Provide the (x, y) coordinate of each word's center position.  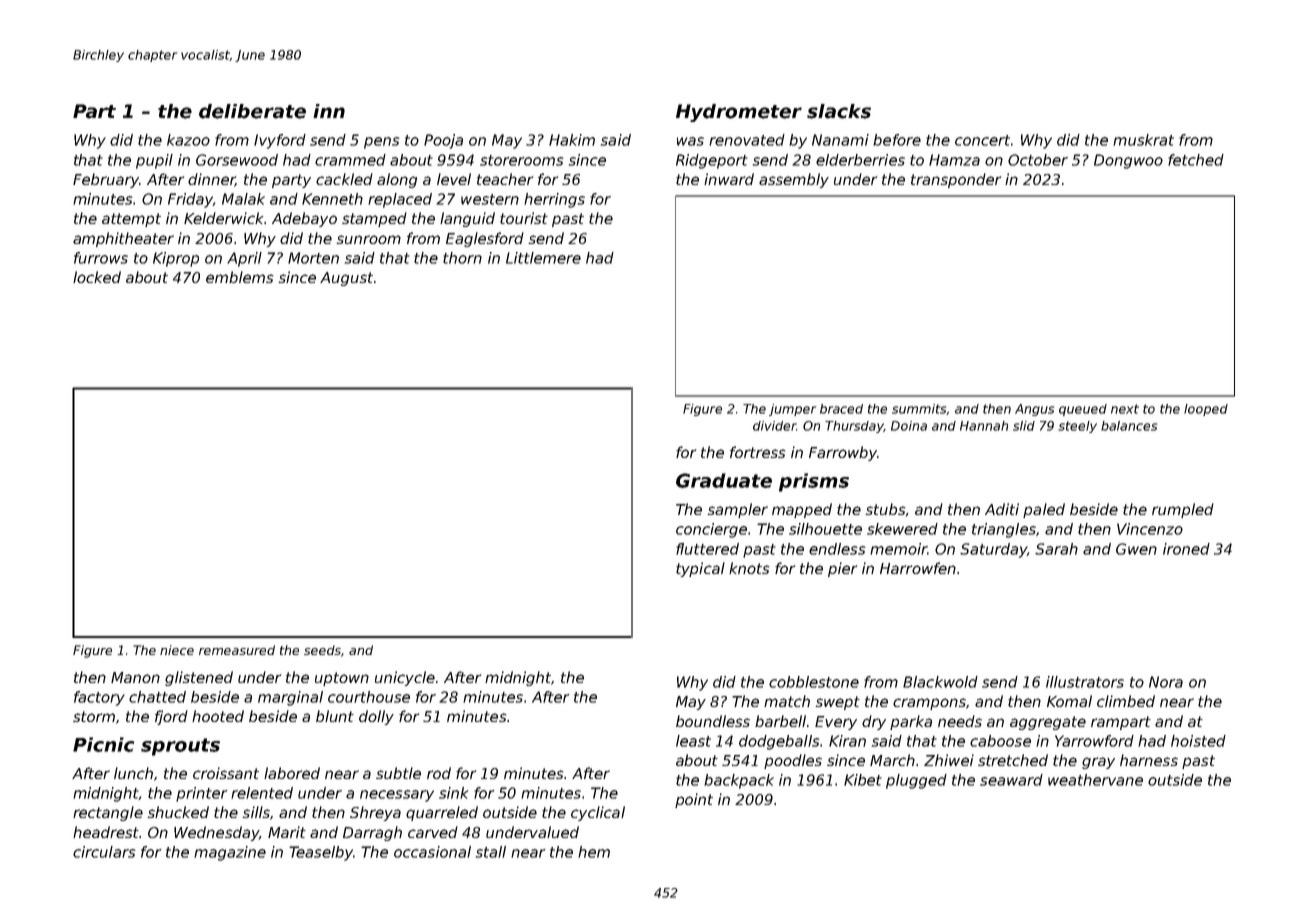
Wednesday (216, 833)
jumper (792, 410)
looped (1206, 410)
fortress (758, 452)
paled (1044, 510)
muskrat (1143, 140)
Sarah (1056, 549)
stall (491, 852)
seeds (322, 650)
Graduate (724, 480)
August (346, 279)
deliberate (252, 111)
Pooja (443, 141)
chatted (157, 697)
